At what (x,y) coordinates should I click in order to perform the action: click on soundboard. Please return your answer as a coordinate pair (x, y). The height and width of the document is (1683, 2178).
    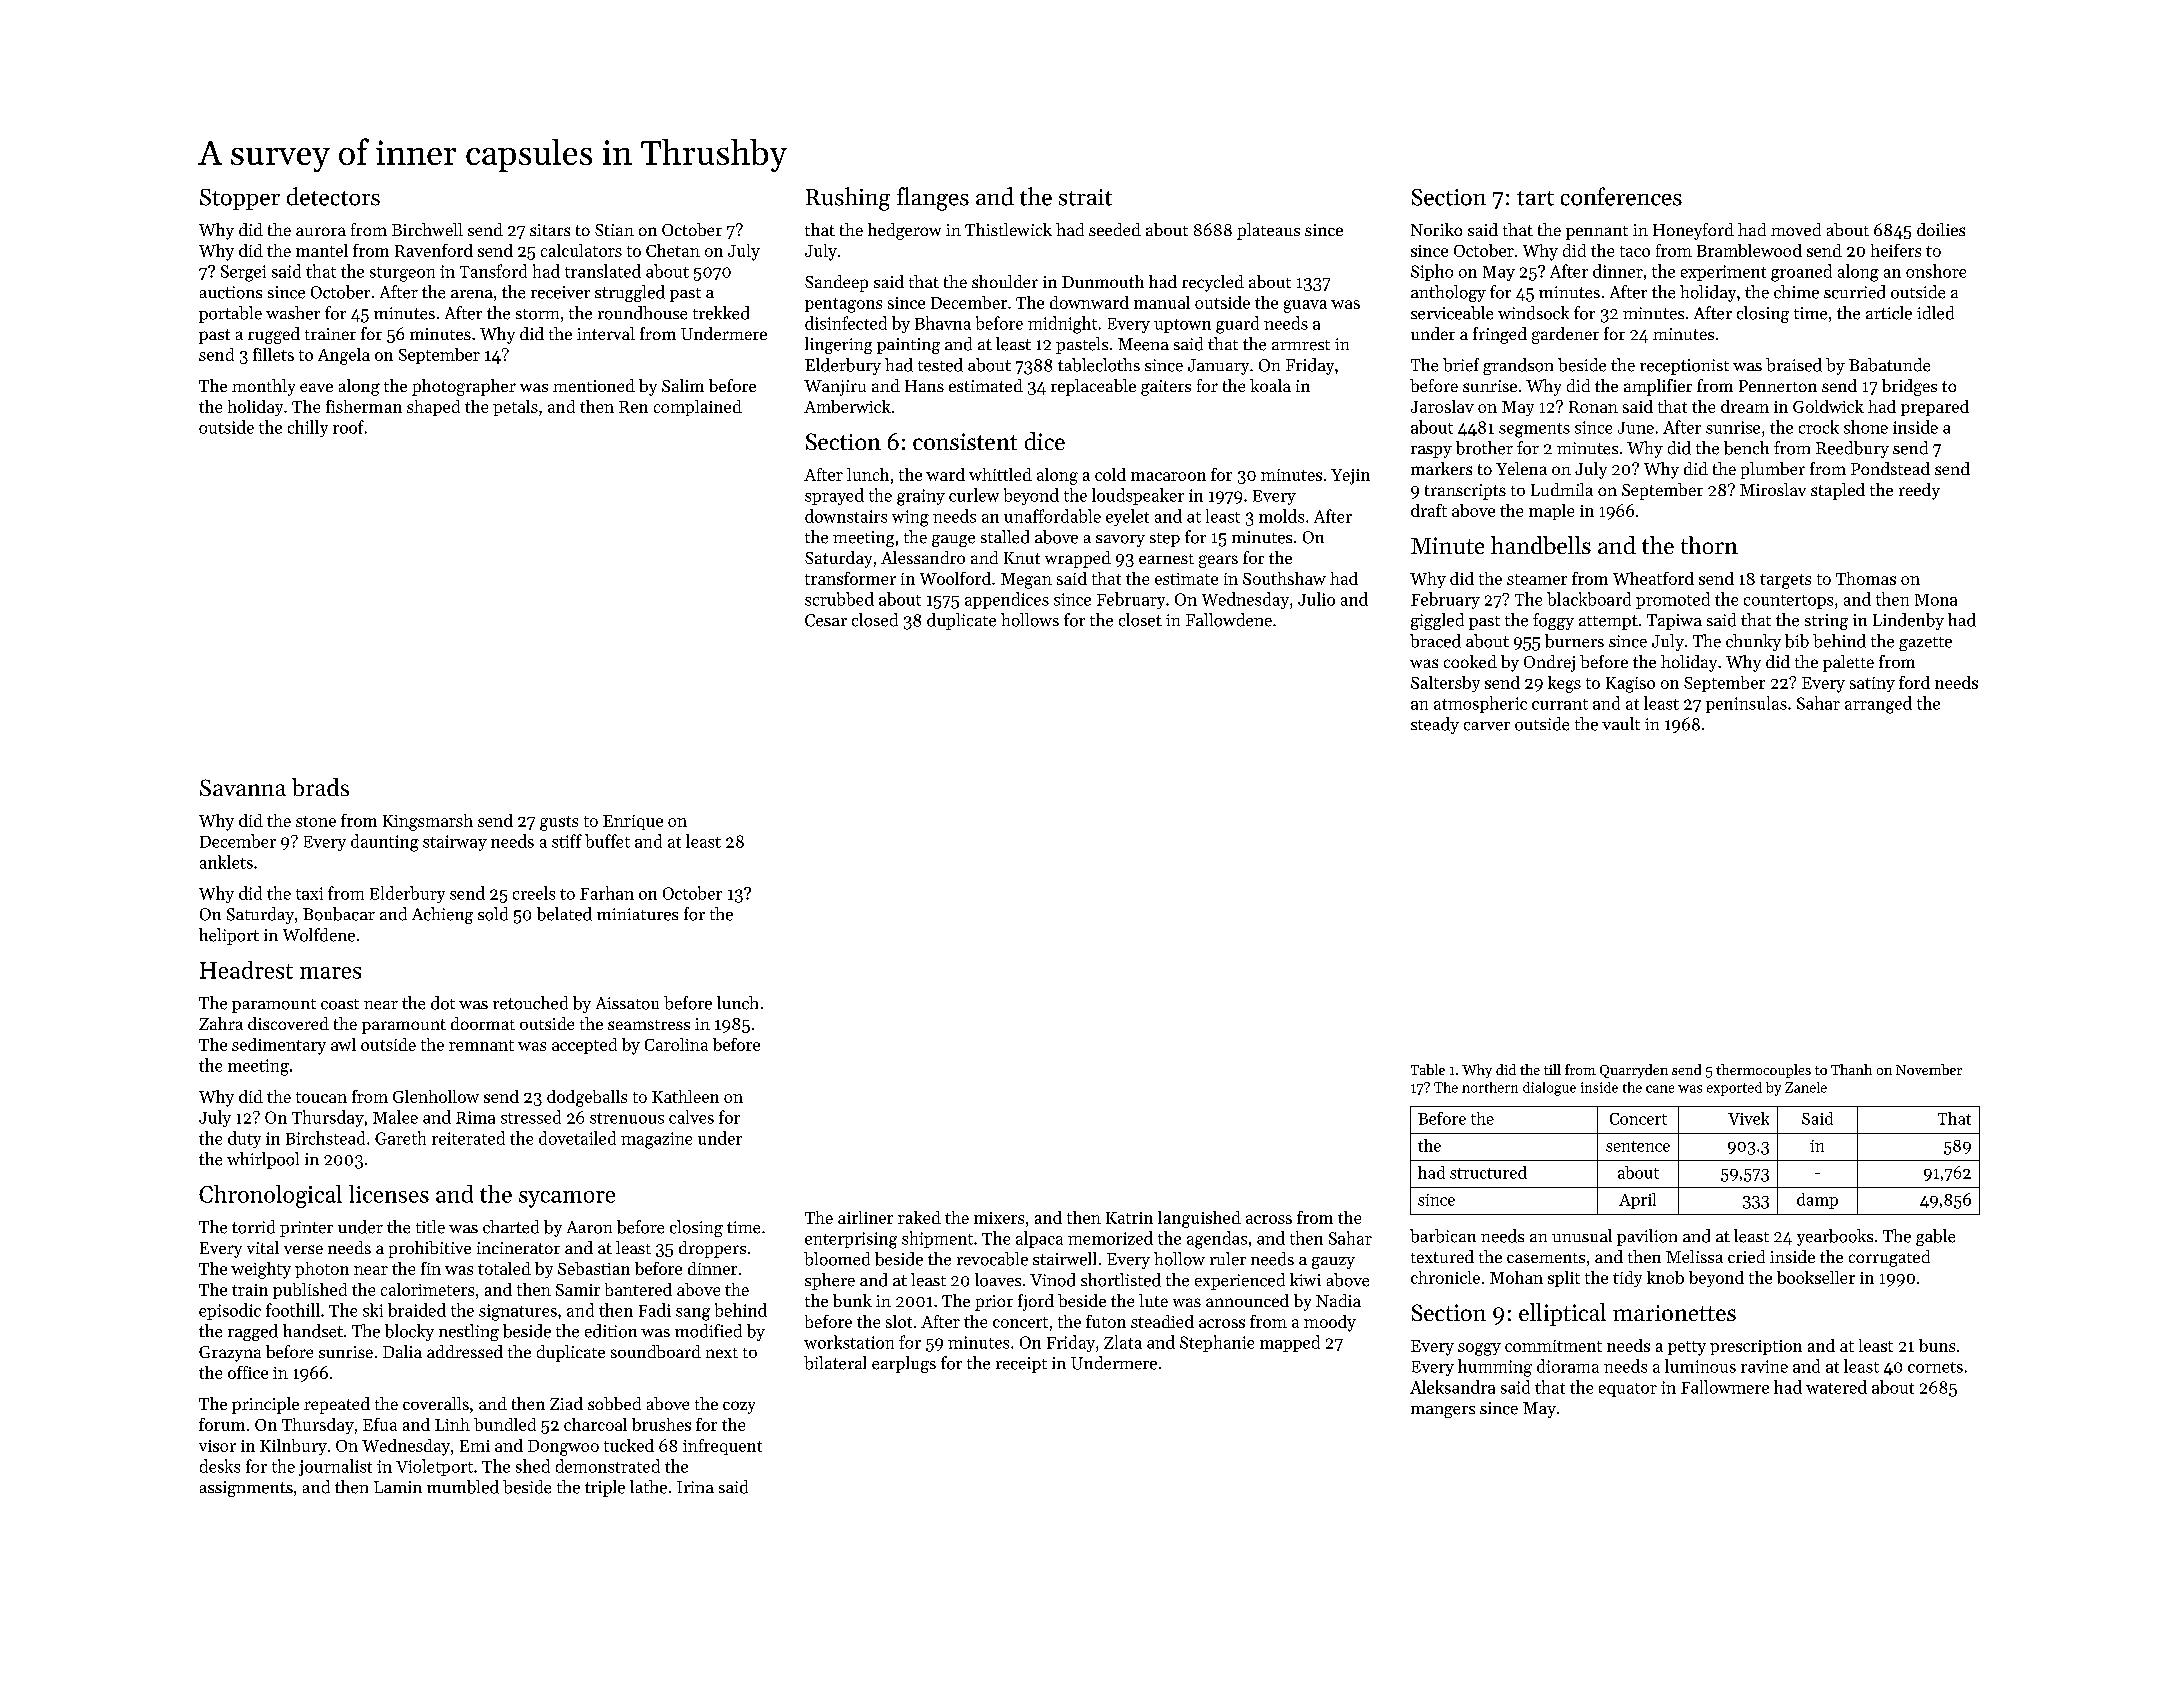
    Looking at the image, I should click on (656, 1351).
